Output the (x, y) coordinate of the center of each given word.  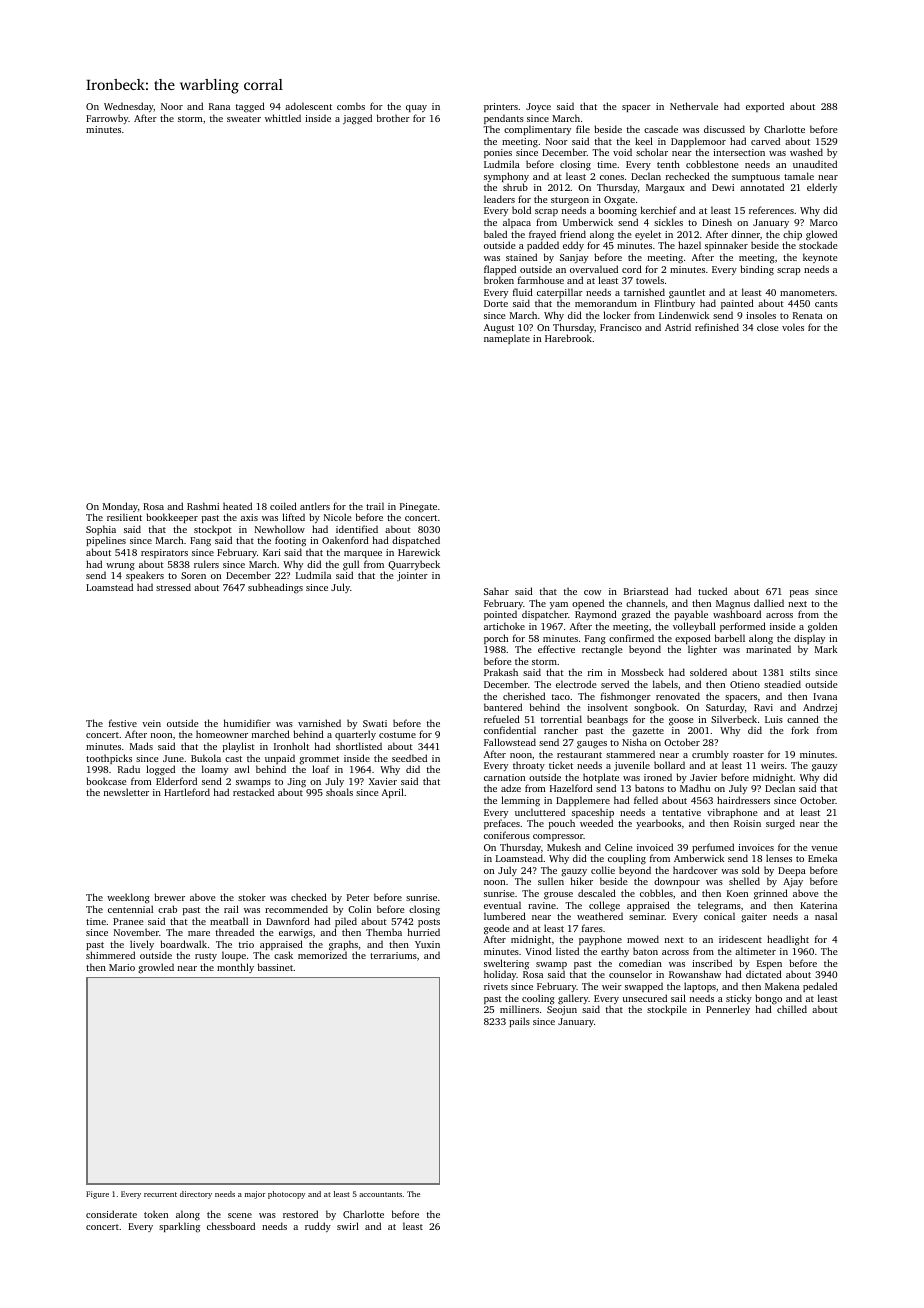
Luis (774, 719)
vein (151, 723)
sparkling (179, 1227)
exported (765, 107)
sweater (244, 119)
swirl (348, 1226)
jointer (412, 576)
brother (393, 118)
